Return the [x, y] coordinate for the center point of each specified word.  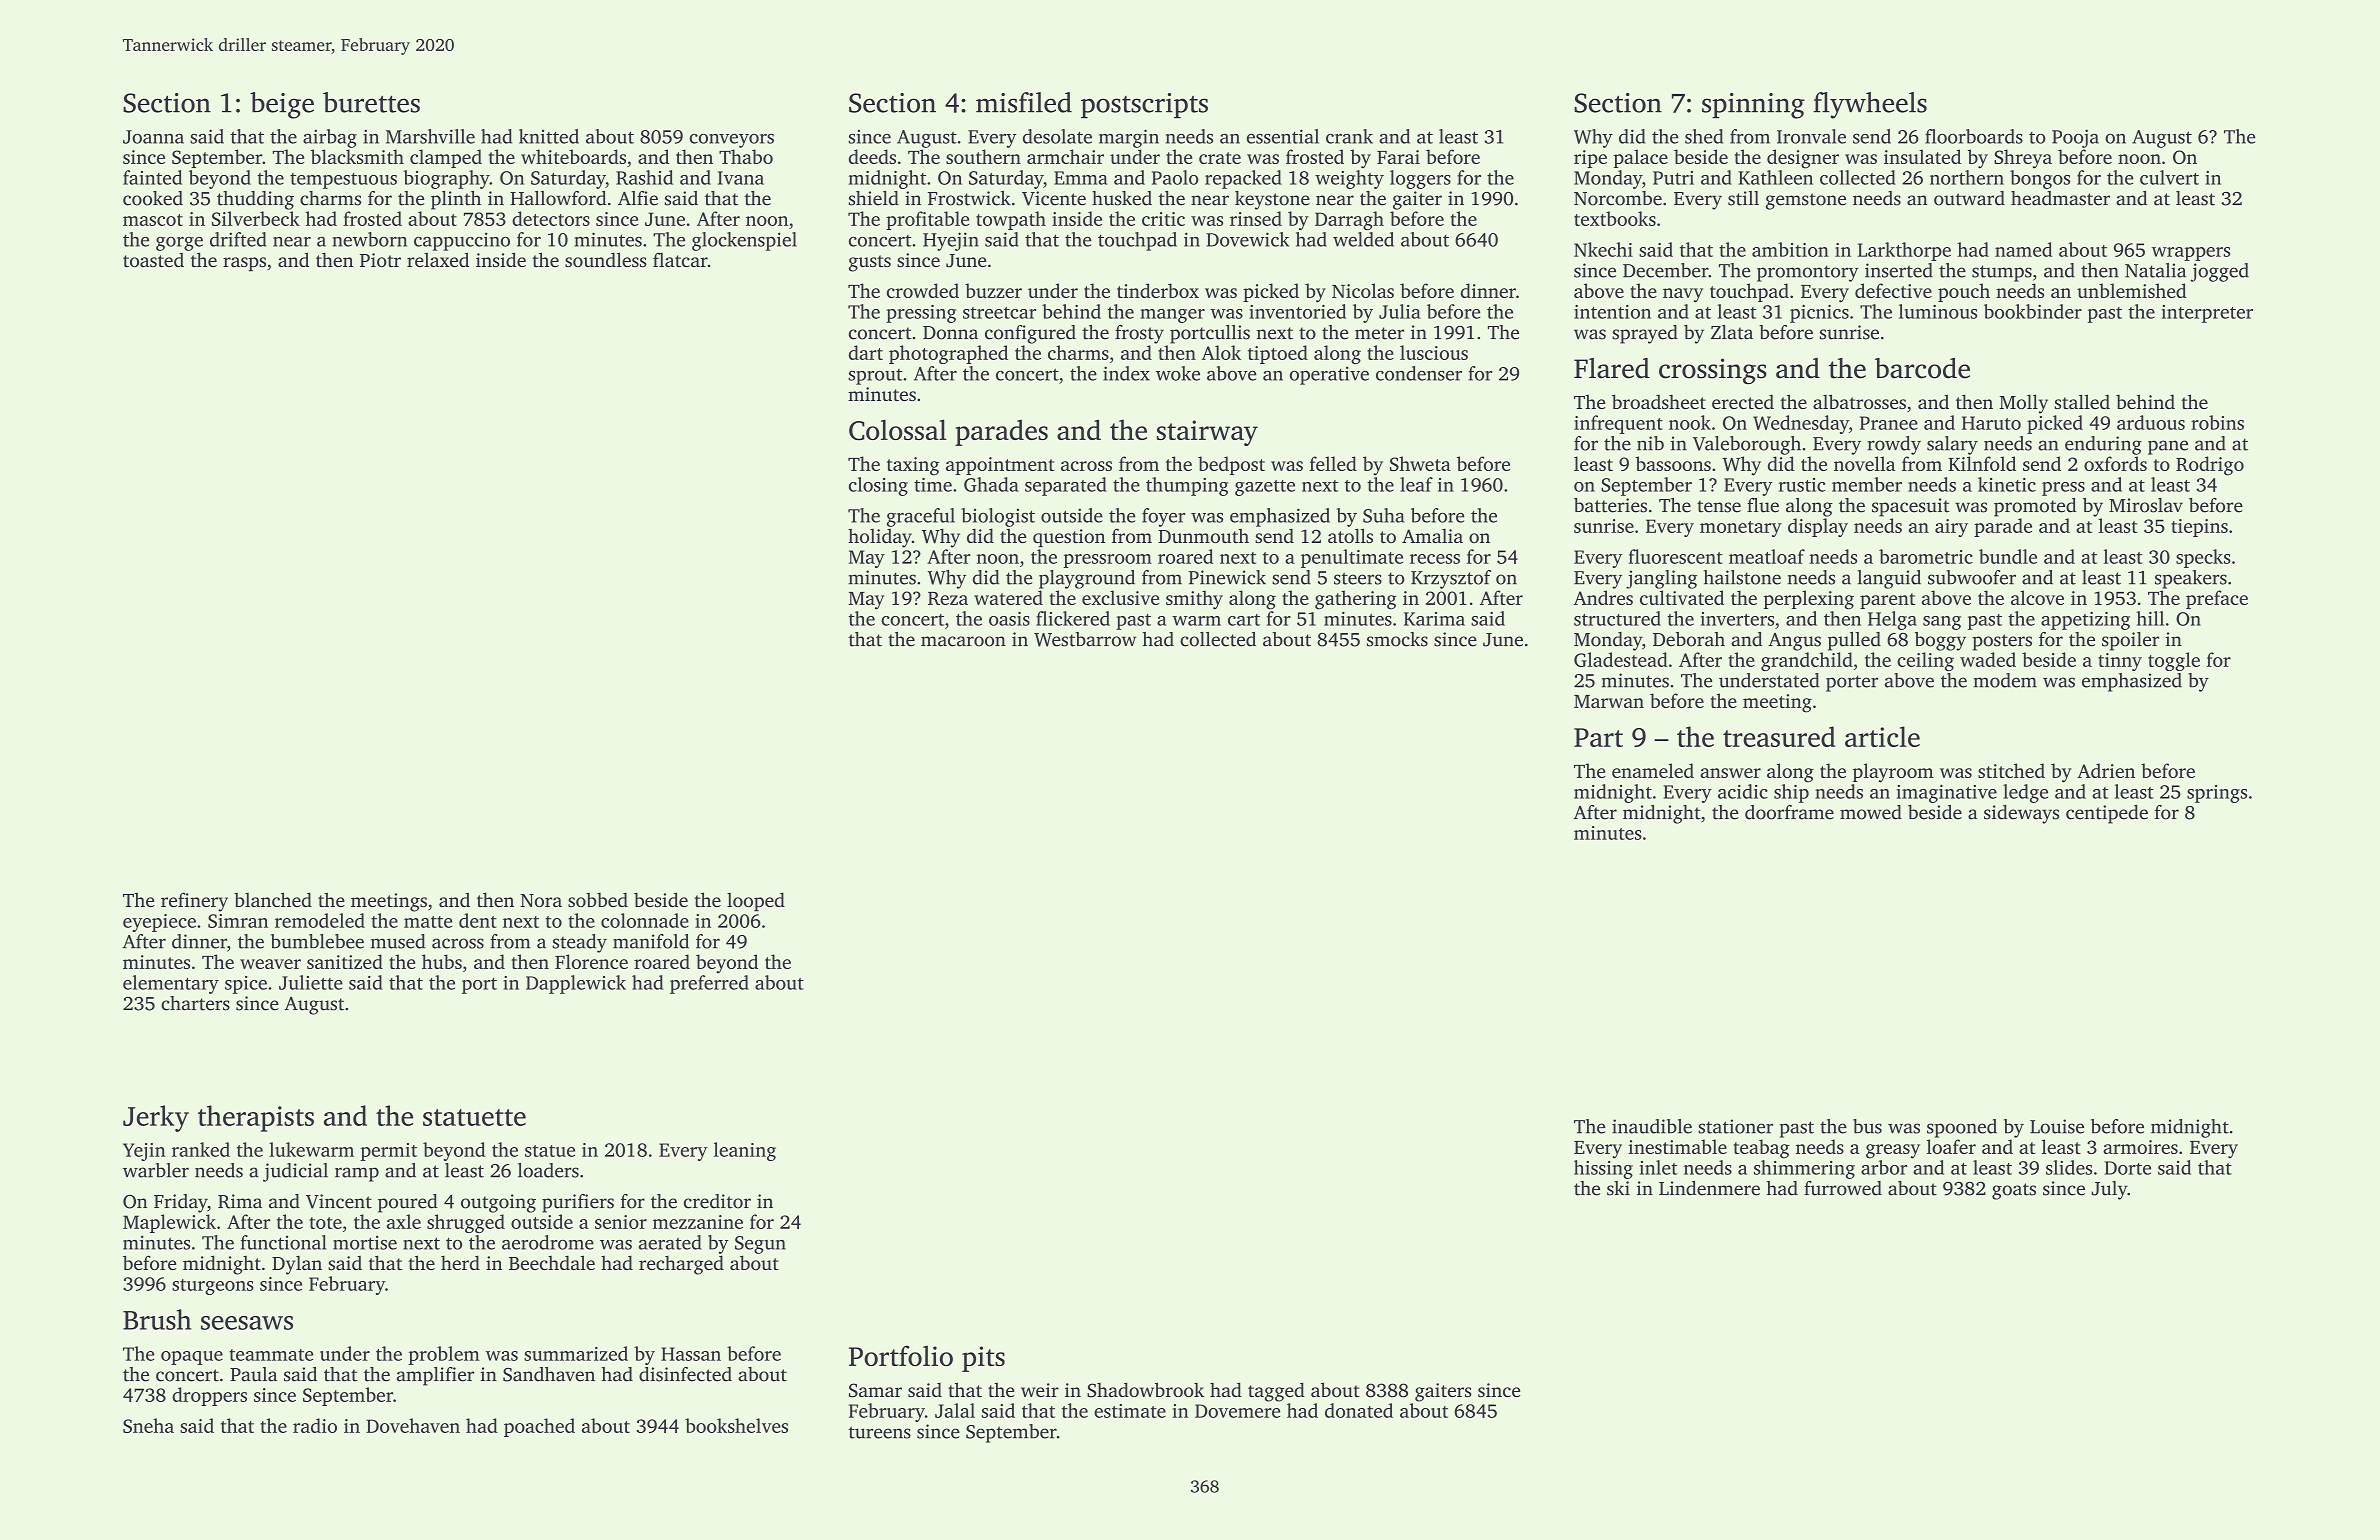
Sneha [148, 1425]
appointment [1000, 466]
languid [1889, 579]
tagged [1276, 1392]
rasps [244, 264]
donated [1359, 1410]
